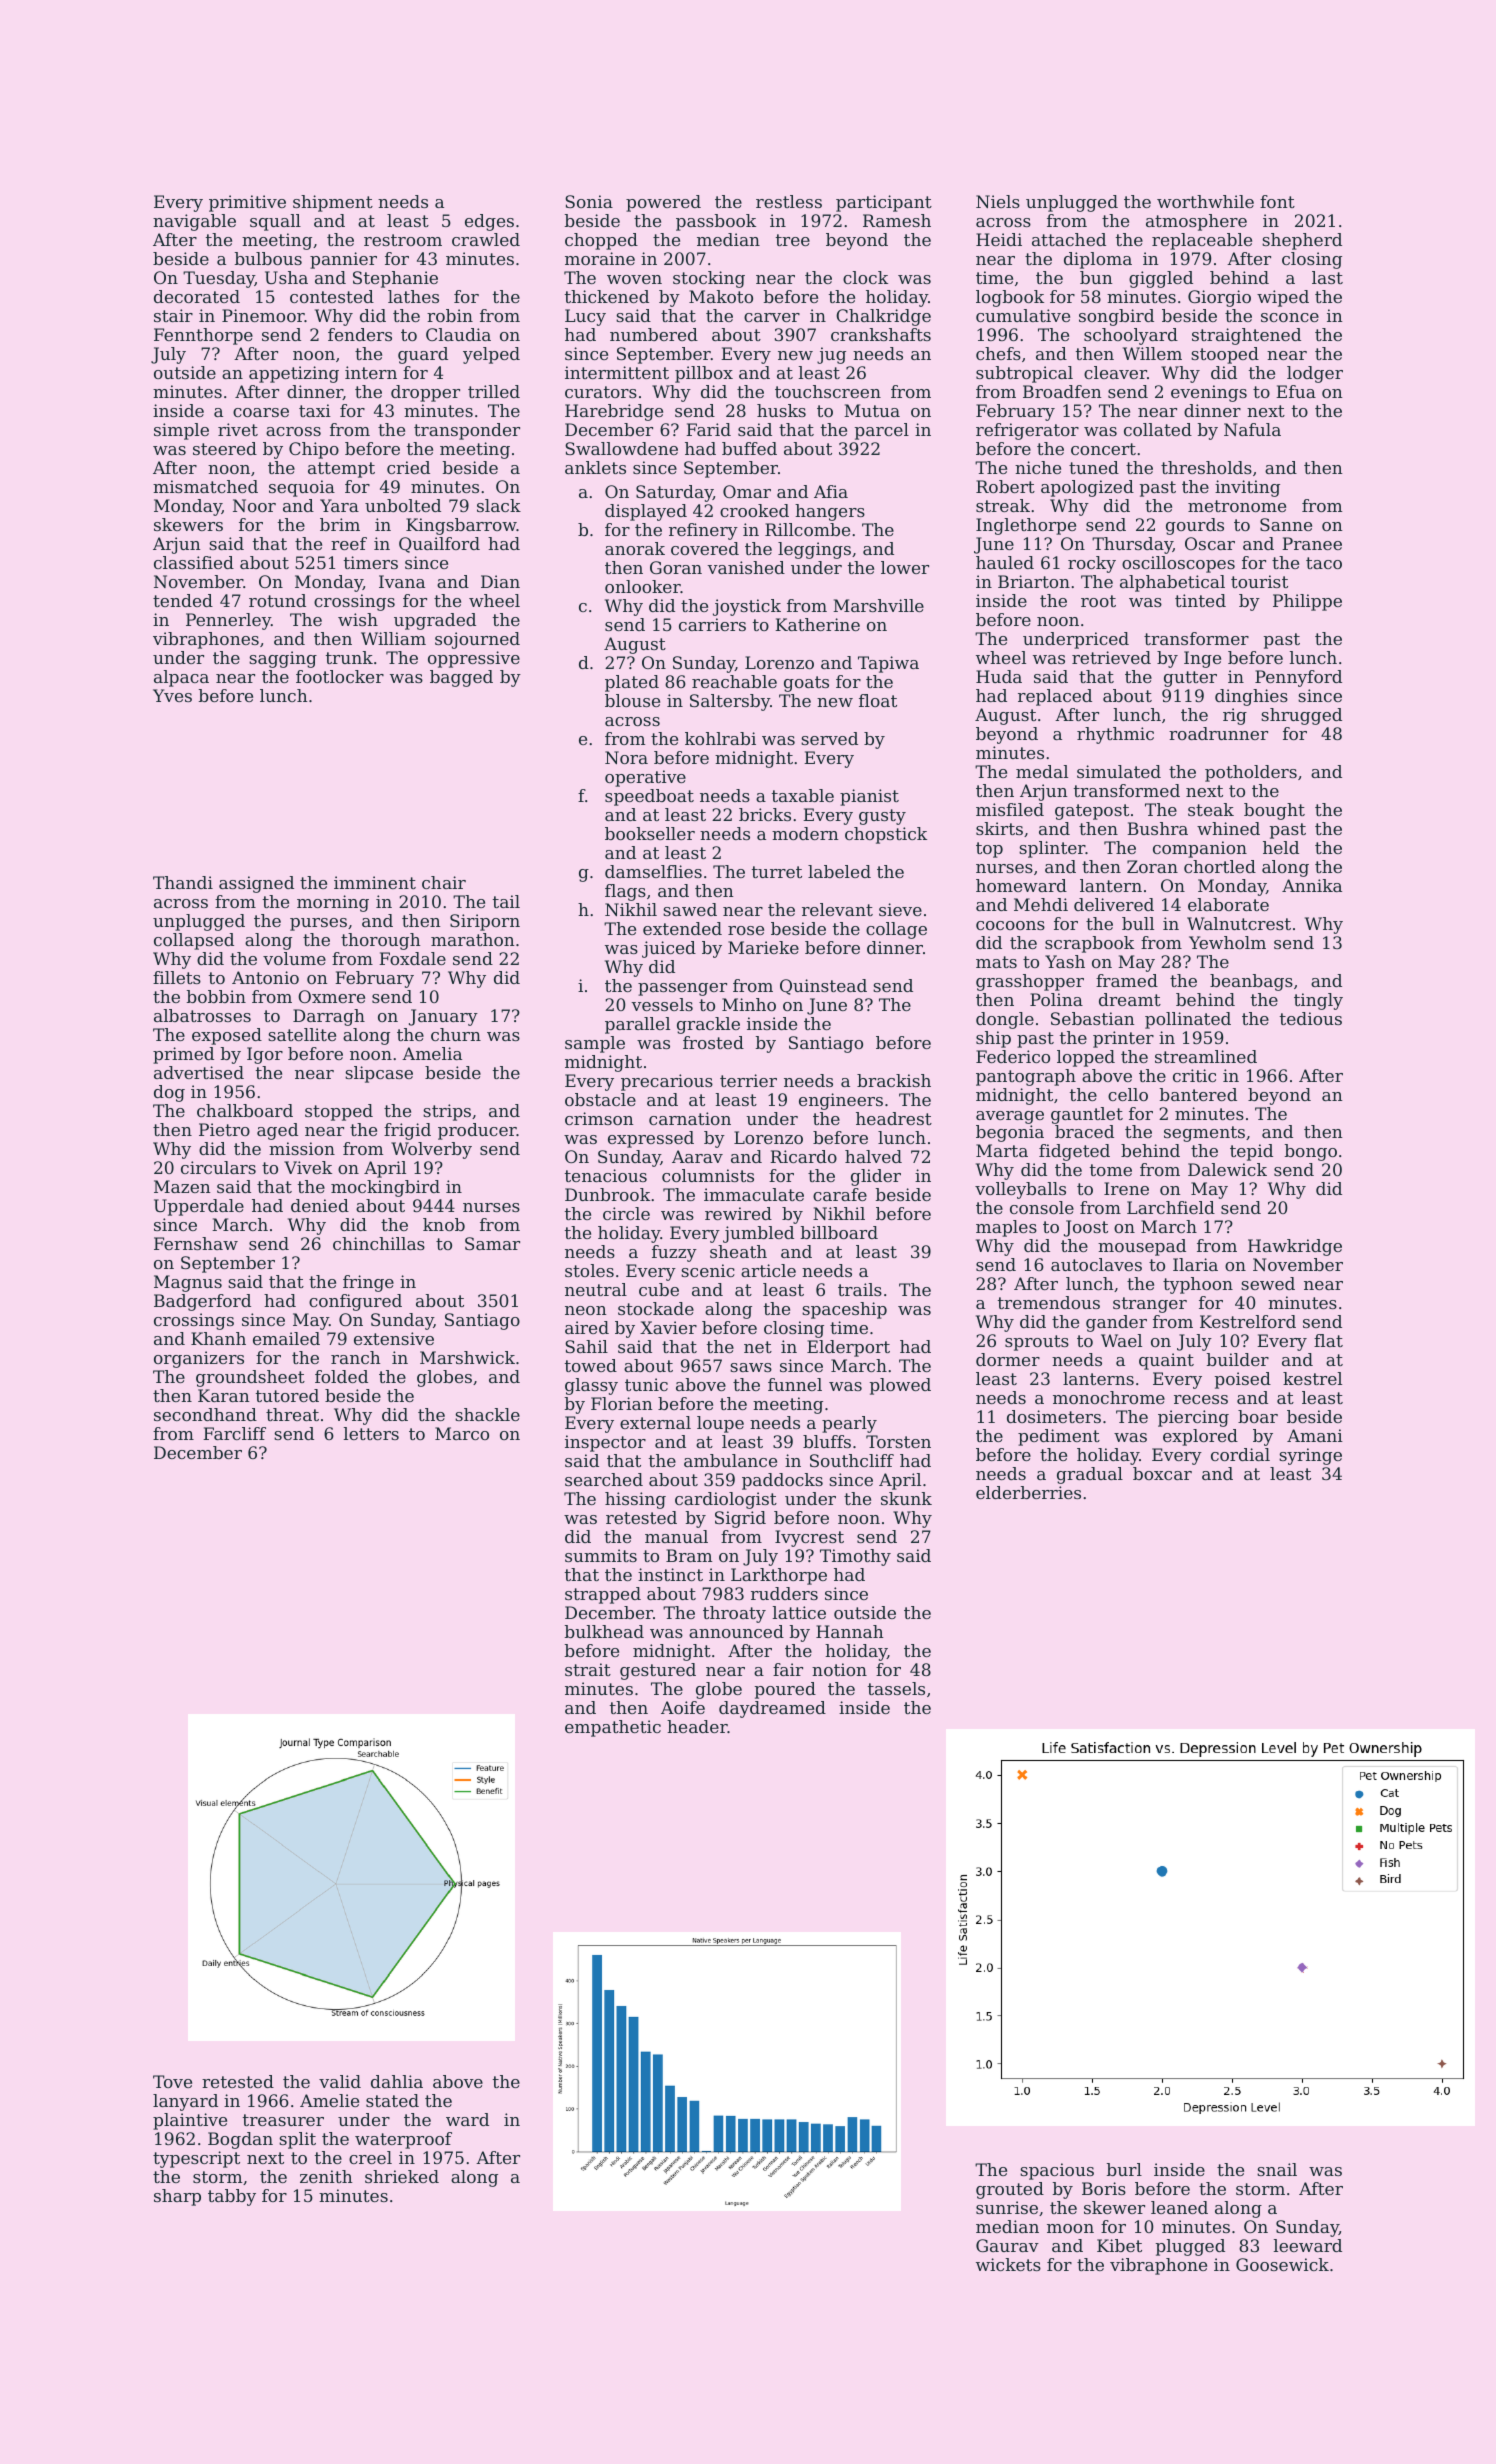 This page has height=2464, width=1496. What do you see at coordinates (172, 2081) in the page?
I see `Tove` at bounding box center [172, 2081].
